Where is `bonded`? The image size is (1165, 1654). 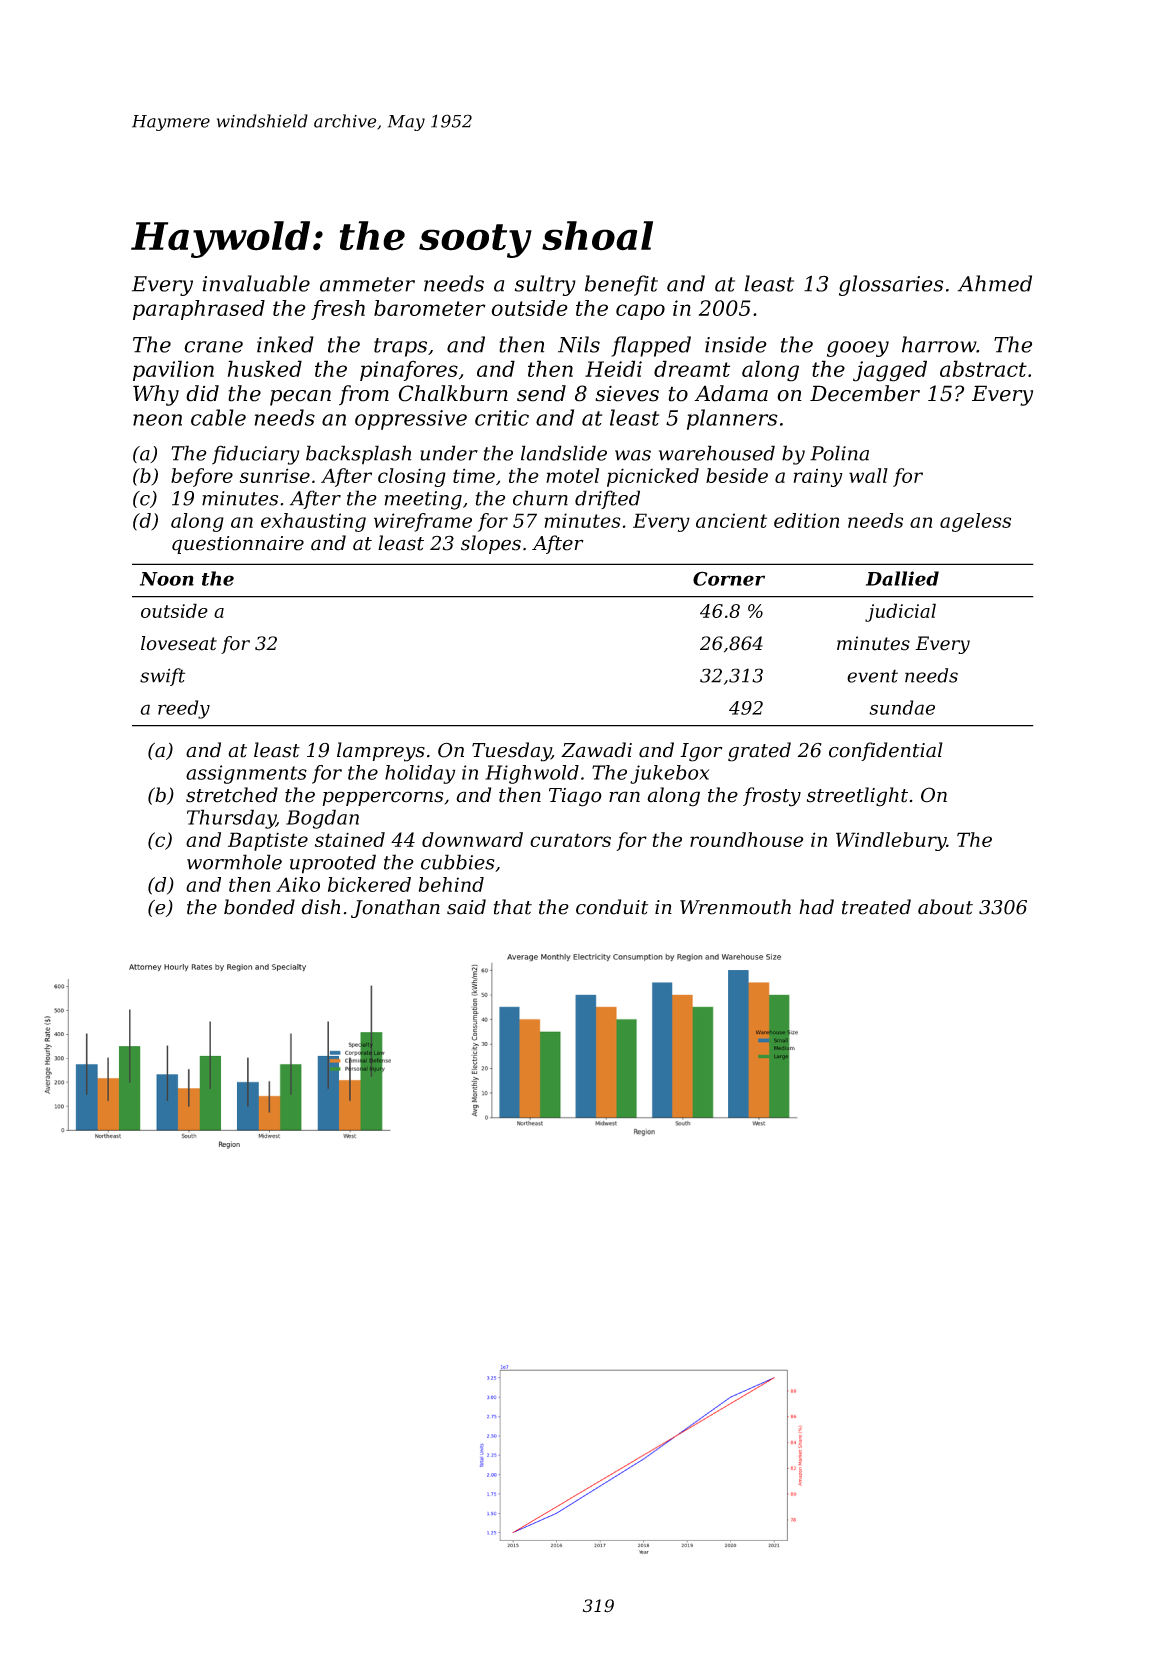 bonded is located at coordinates (259, 907).
